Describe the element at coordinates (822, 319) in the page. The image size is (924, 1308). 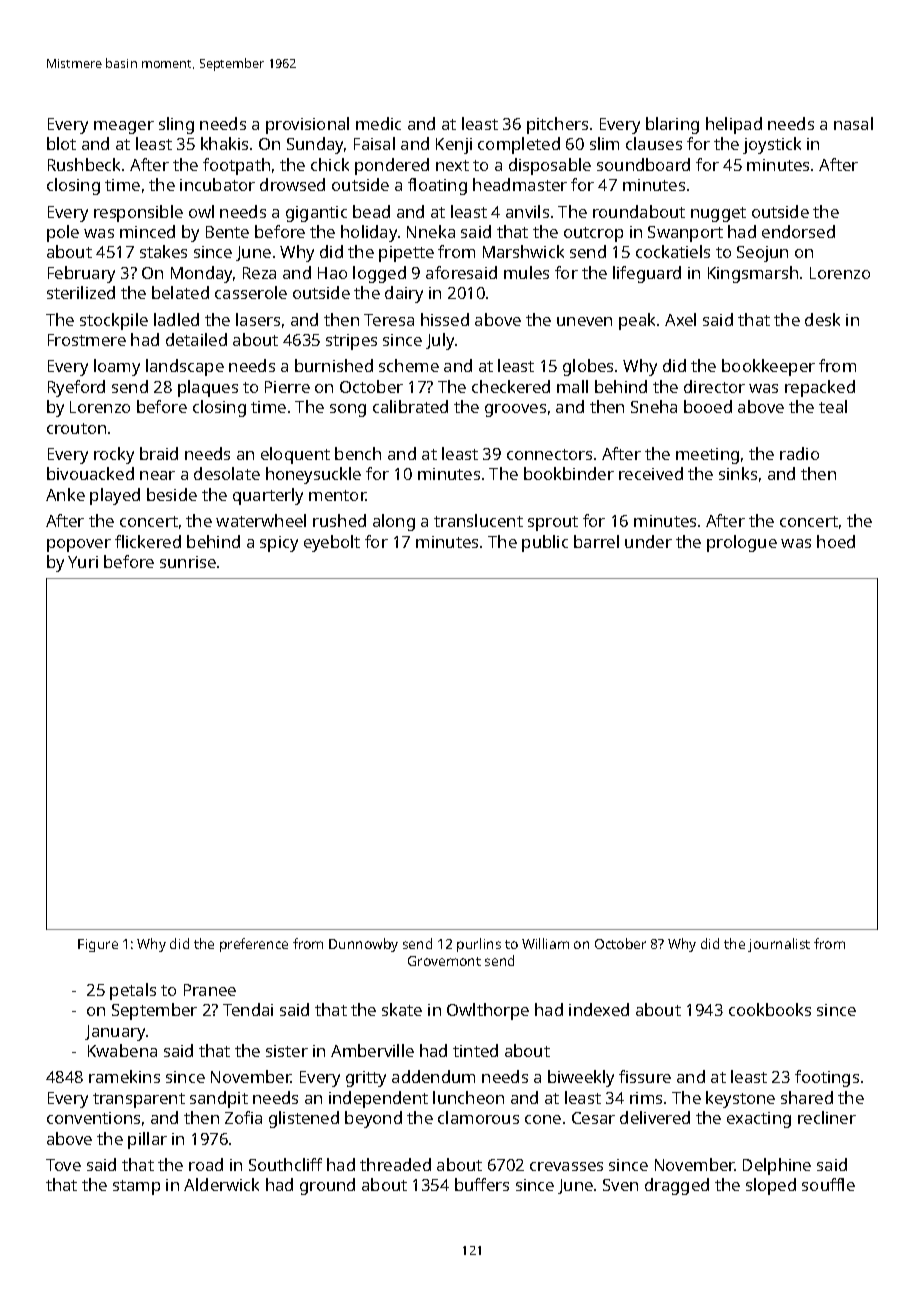
I see `desk` at that location.
